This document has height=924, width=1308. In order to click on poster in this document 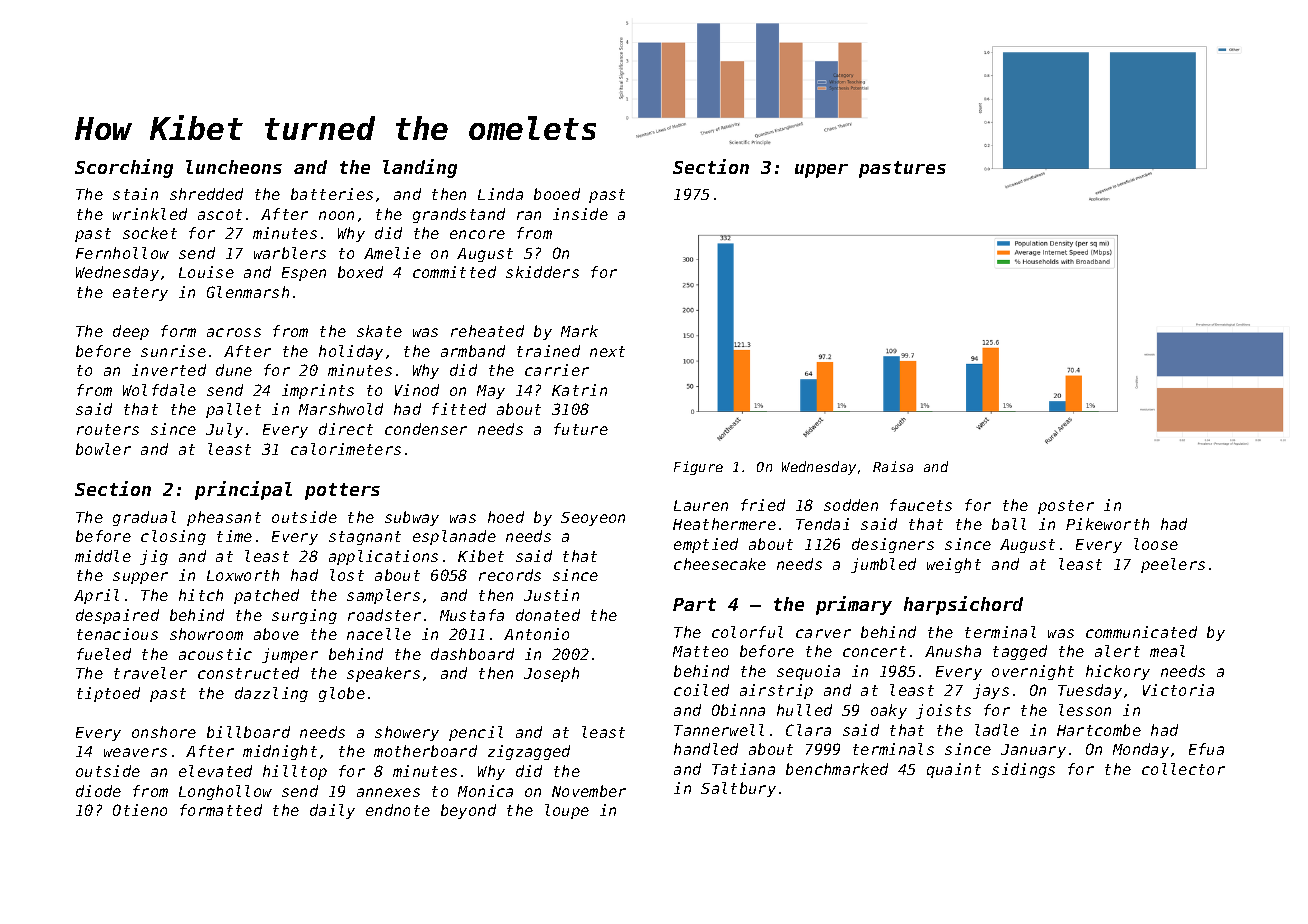, I will do `click(1066, 507)`.
